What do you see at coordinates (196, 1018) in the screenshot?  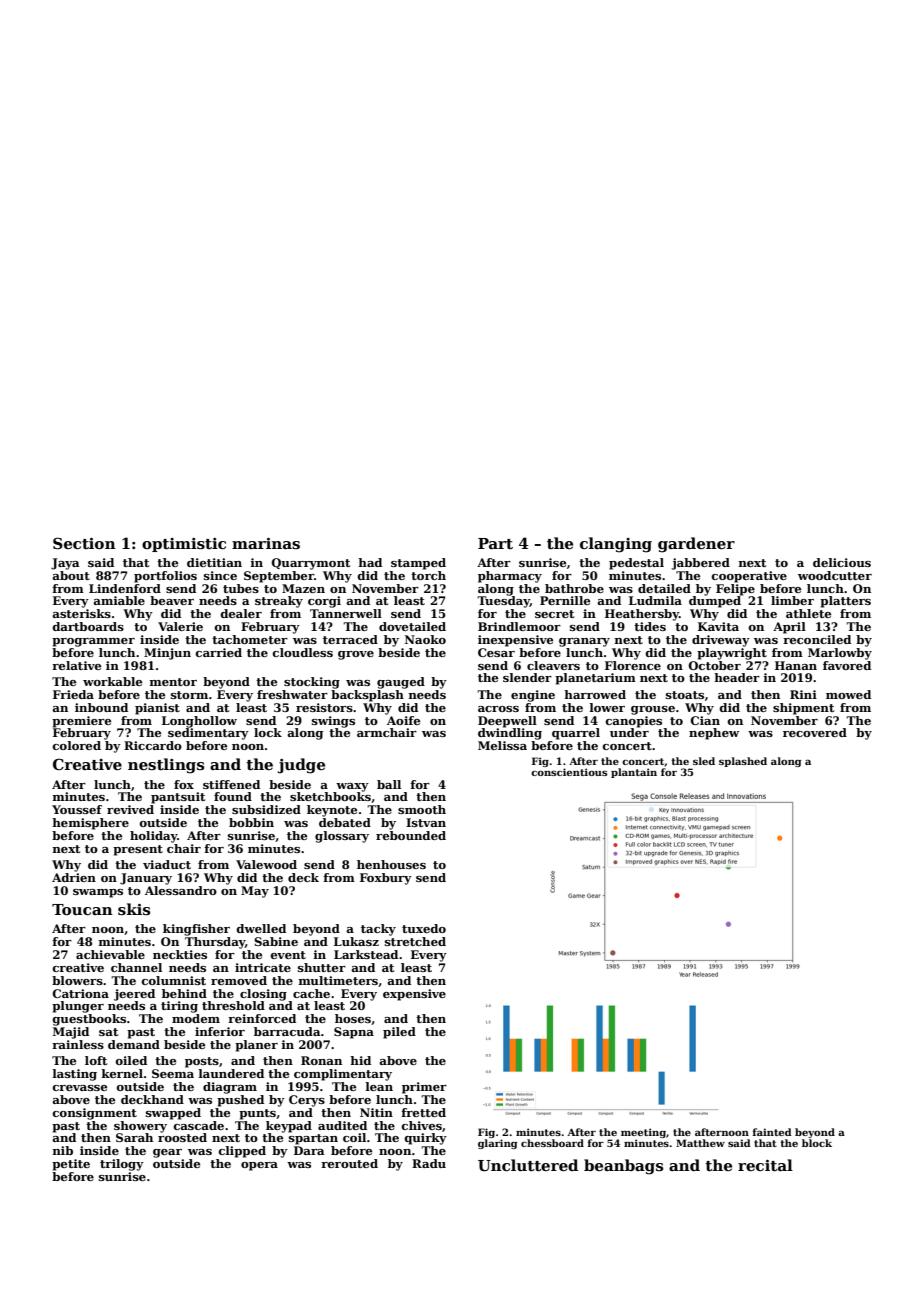 I see `modem` at bounding box center [196, 1018].
